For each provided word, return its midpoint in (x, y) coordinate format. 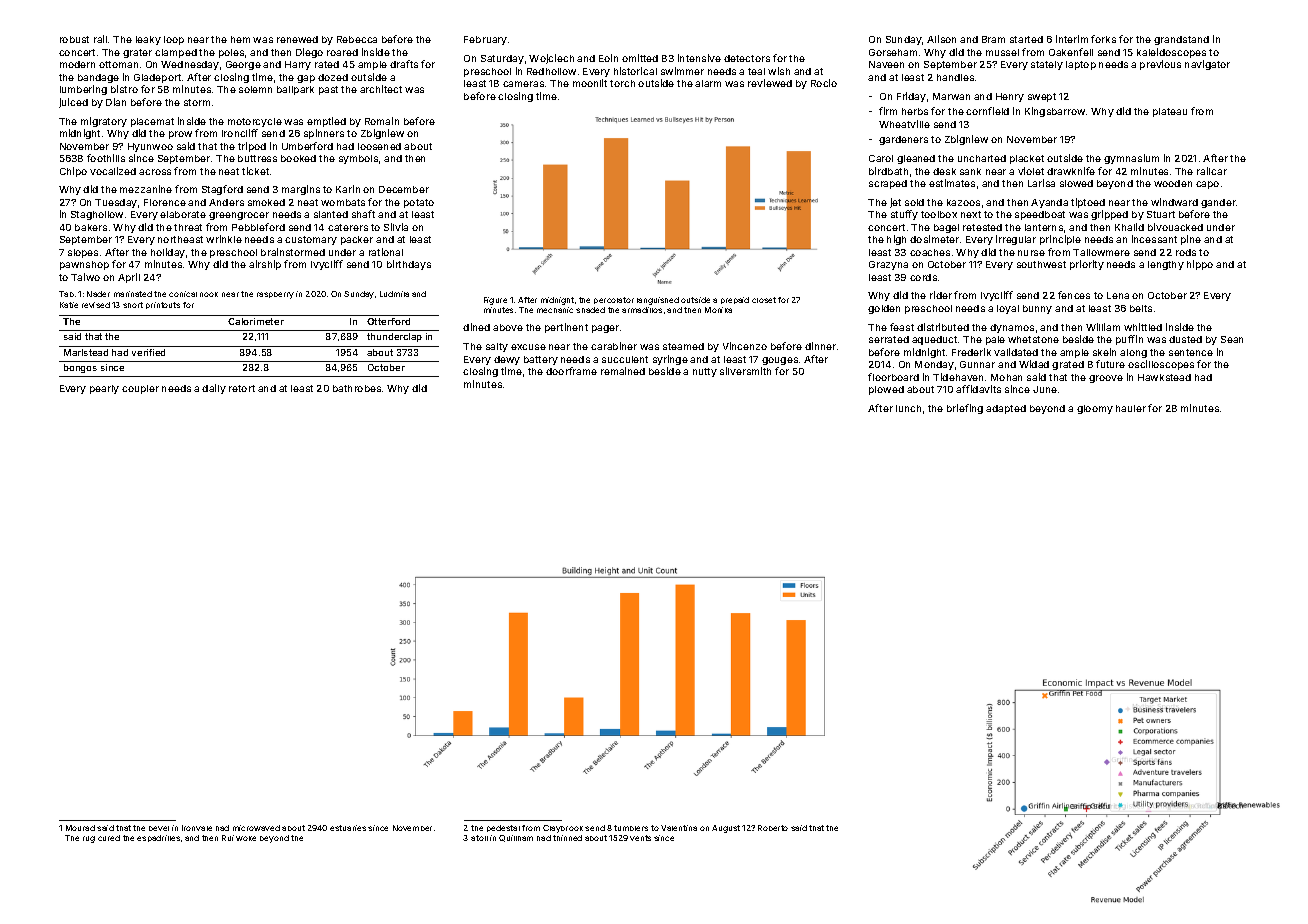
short (133, 305)
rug (89, 839)
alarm (708, 83)
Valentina (679, 828)
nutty (705, 372)
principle (1060, 240)
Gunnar (977, 364)
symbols (358, 159)
